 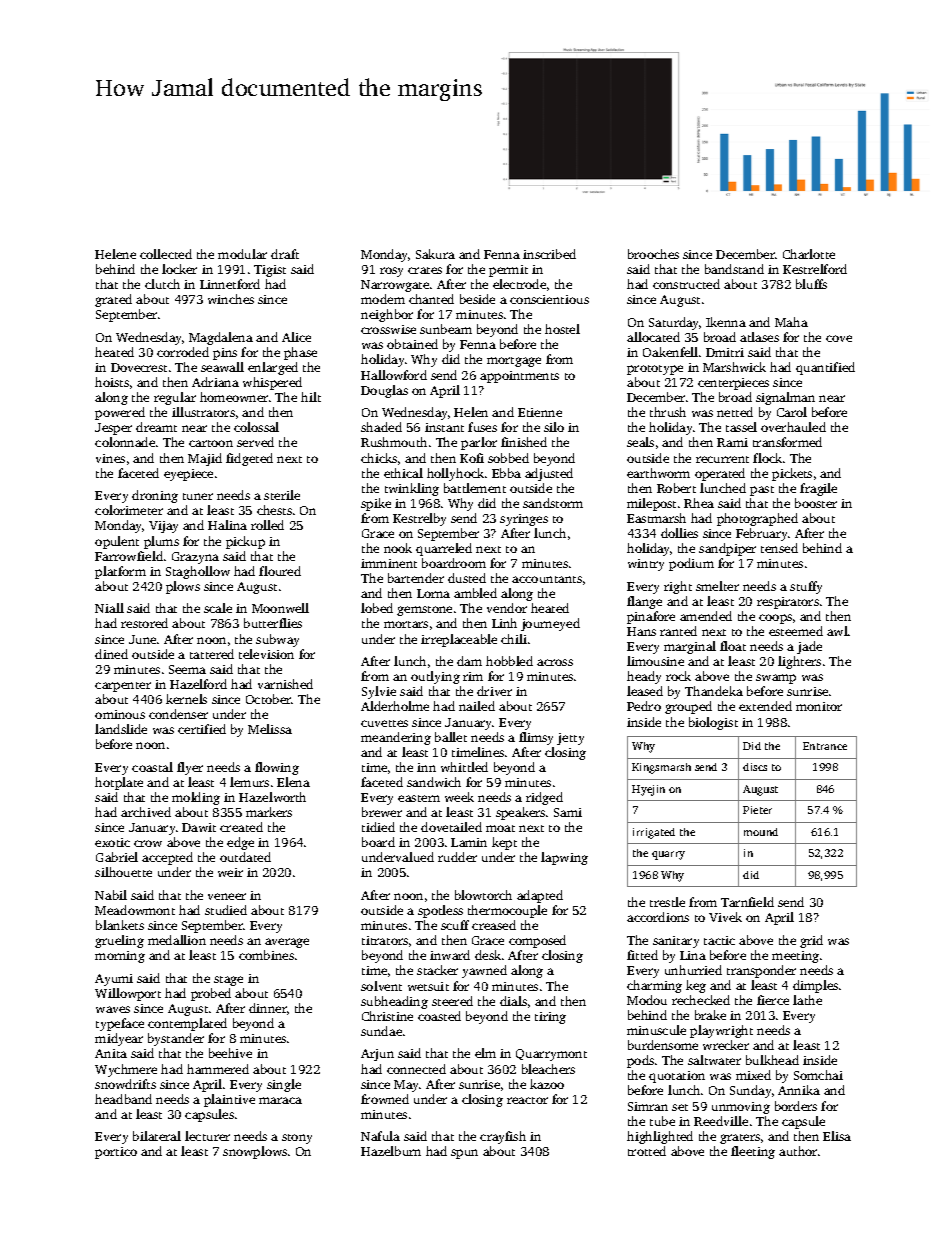 What do you see at coordinates (434, 782) in the screenshot?
I see `sandwich` at bounding box center [434, 782].
